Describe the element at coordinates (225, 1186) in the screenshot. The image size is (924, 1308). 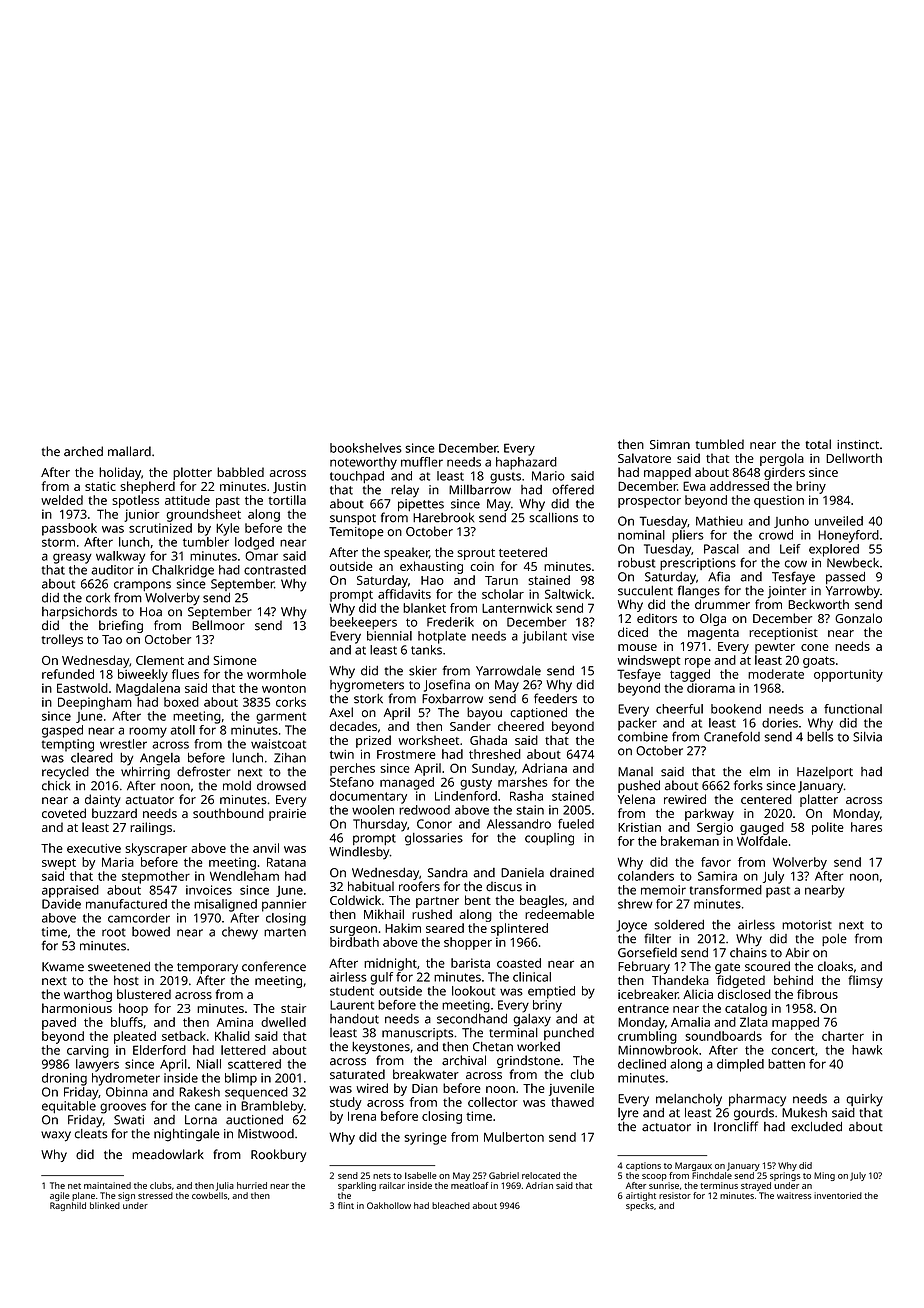
I see `Julia` at that location.
